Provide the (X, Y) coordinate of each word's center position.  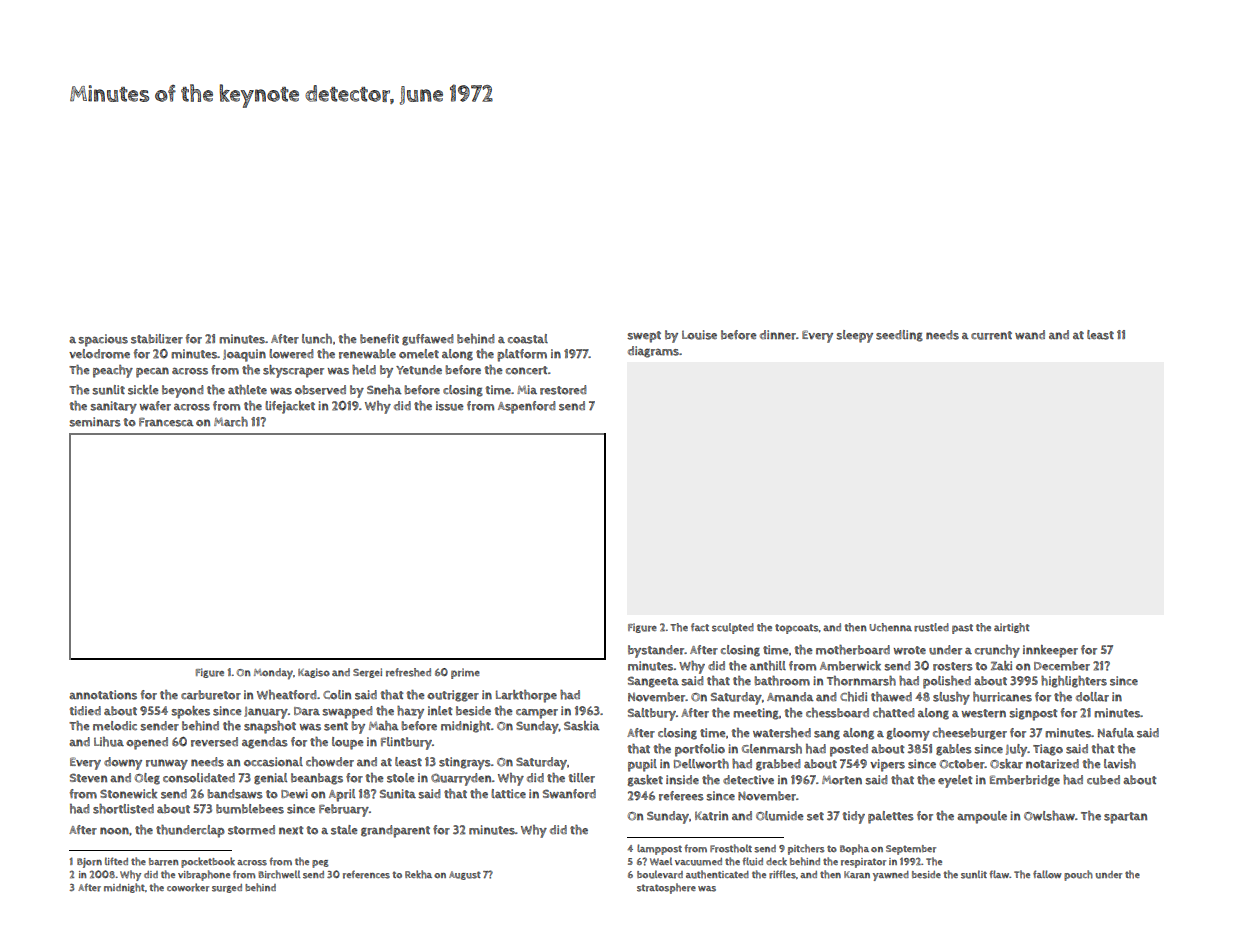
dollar (1092, 697)
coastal (528, 339)
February (344, 810)
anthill (768, 666)
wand (1030, 335)
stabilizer (157, 339)
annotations (103, 695)
